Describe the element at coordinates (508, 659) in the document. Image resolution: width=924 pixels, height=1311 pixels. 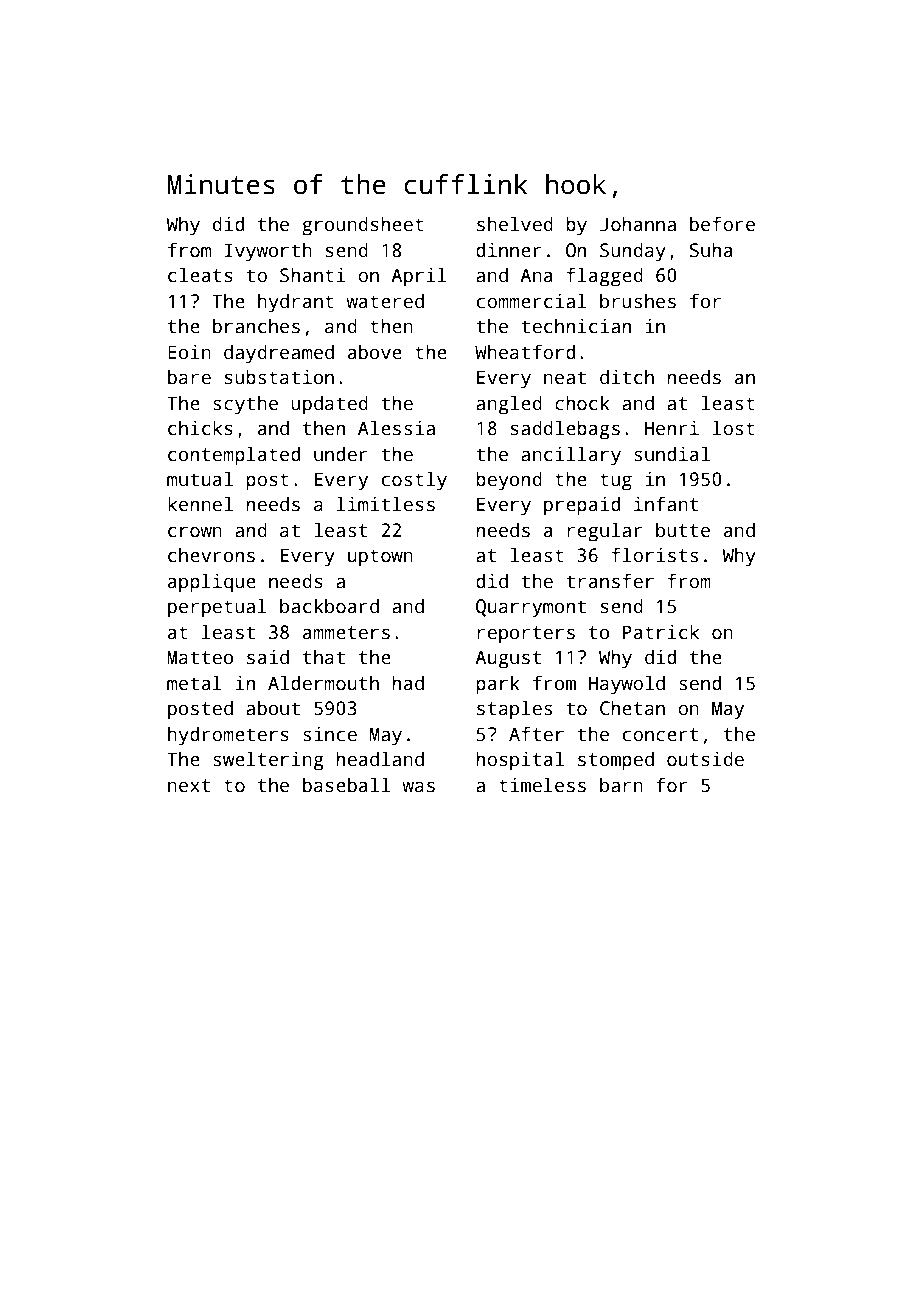
I see `August` at that location.
